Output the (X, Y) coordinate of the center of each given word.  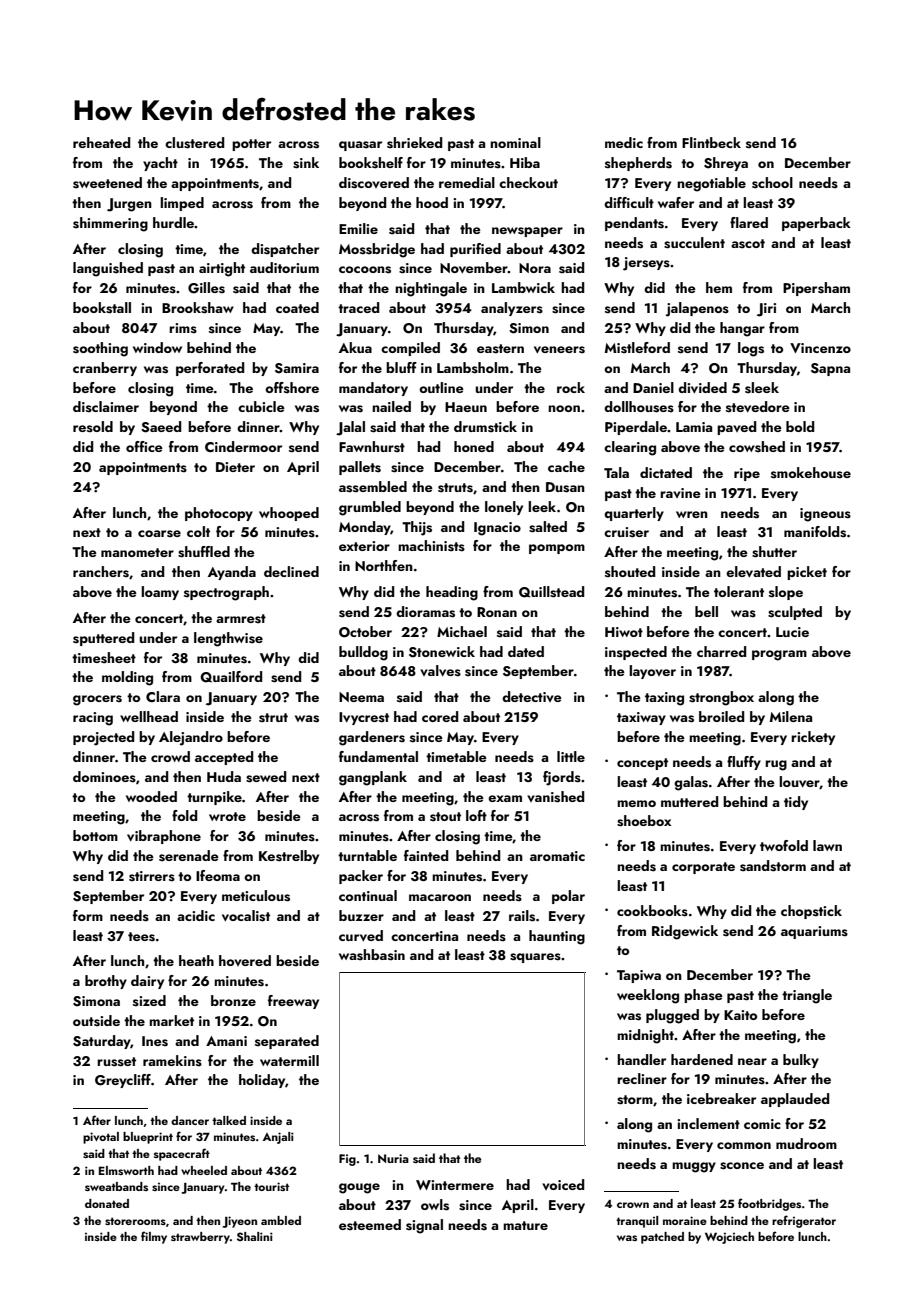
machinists (431, 546)
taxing (664, 699)
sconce (742, 1166)
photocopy (219, 514)
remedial (467, 182)
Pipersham (816, 289)
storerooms (135, 1221)
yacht (160, 164)
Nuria (393, 1158)
